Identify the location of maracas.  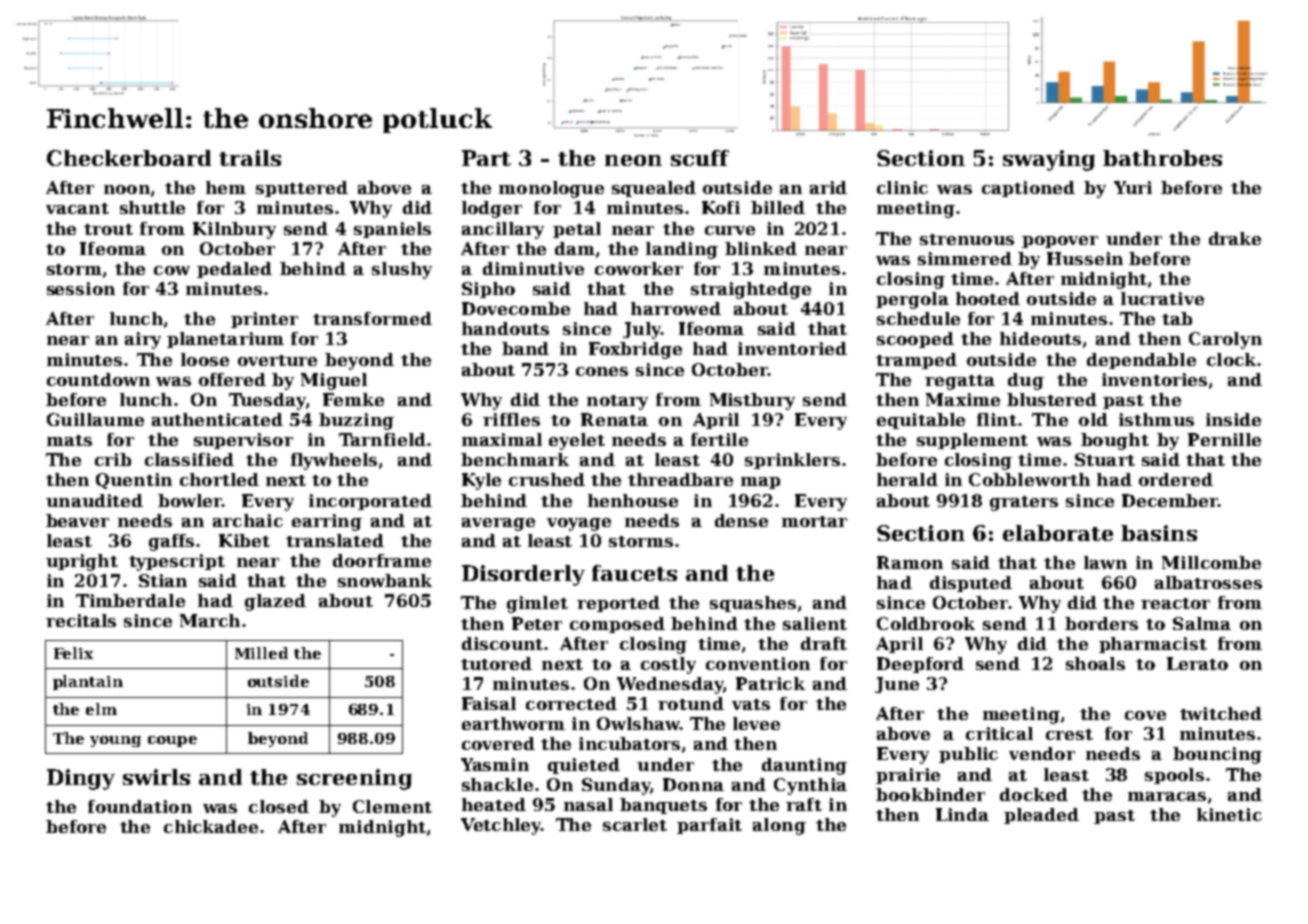
(1167, 796).
